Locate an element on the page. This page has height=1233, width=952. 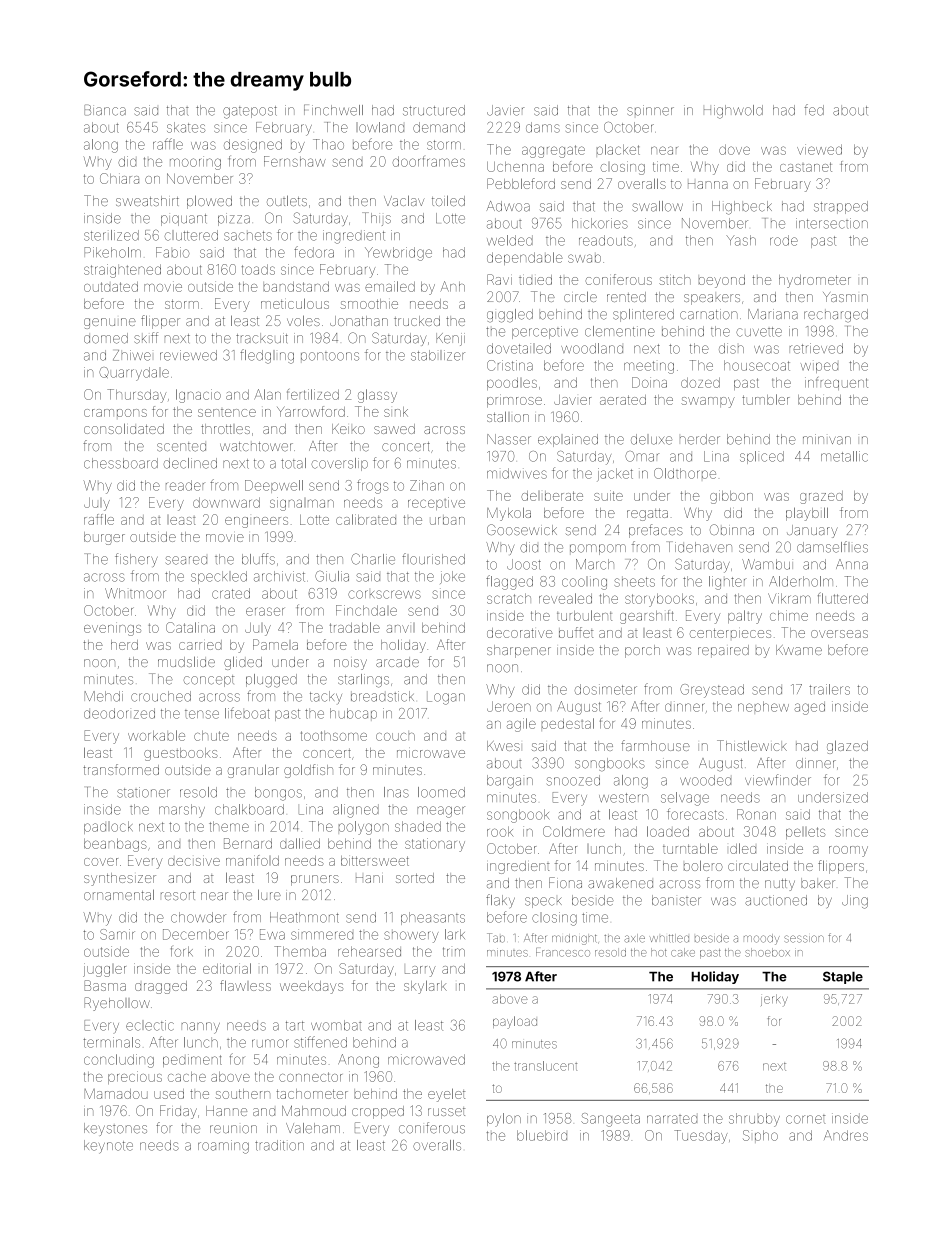
lighter is located at coordinates (728, 583).
